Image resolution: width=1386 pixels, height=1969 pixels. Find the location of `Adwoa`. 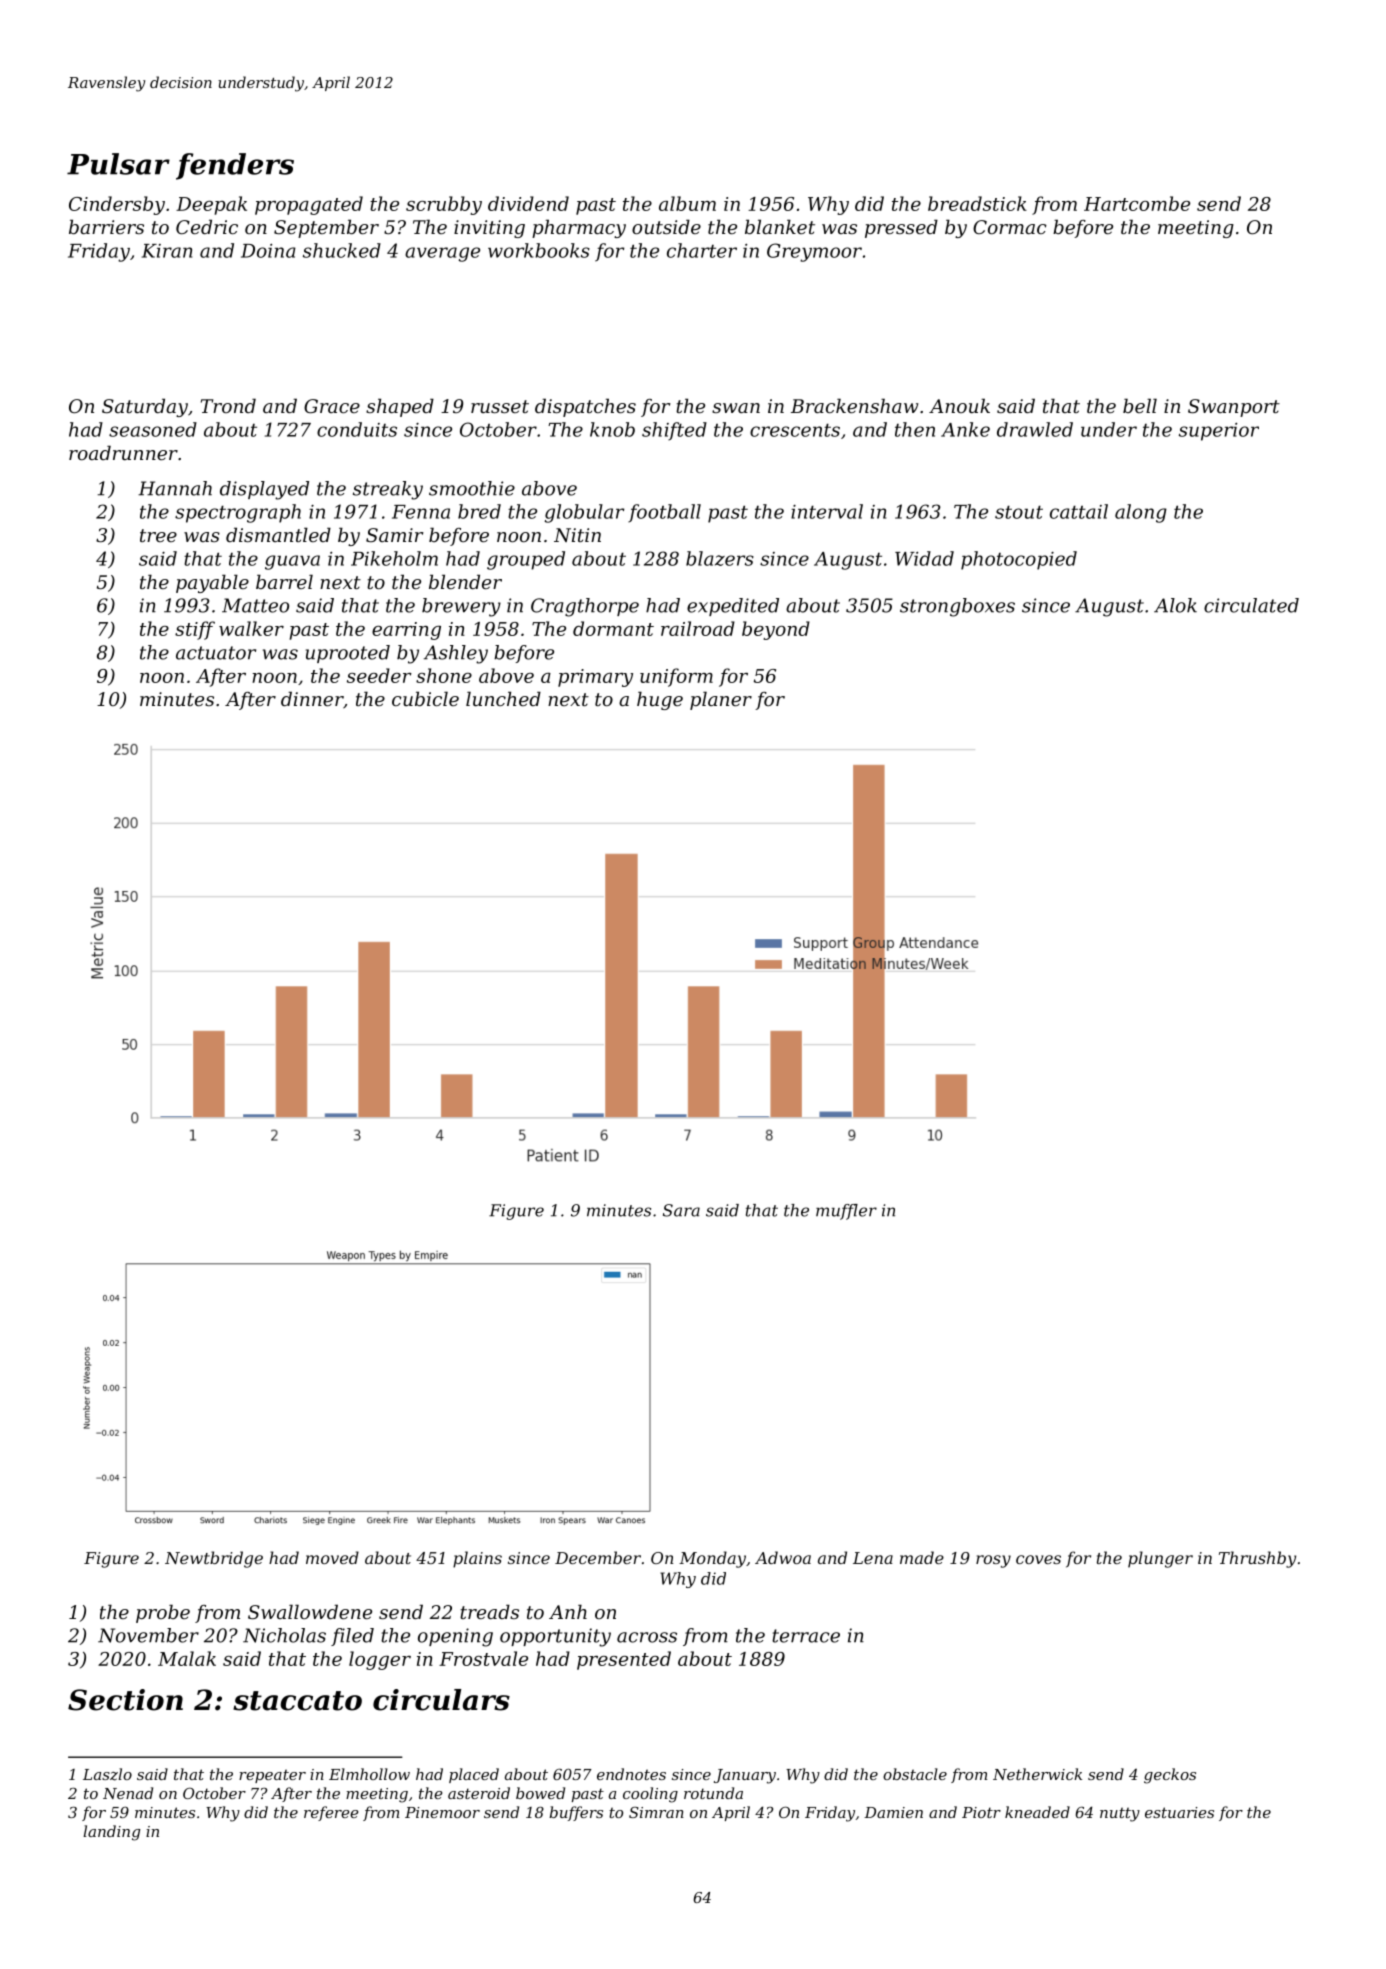

Adwoa is located at coordinates (783, 1557).
